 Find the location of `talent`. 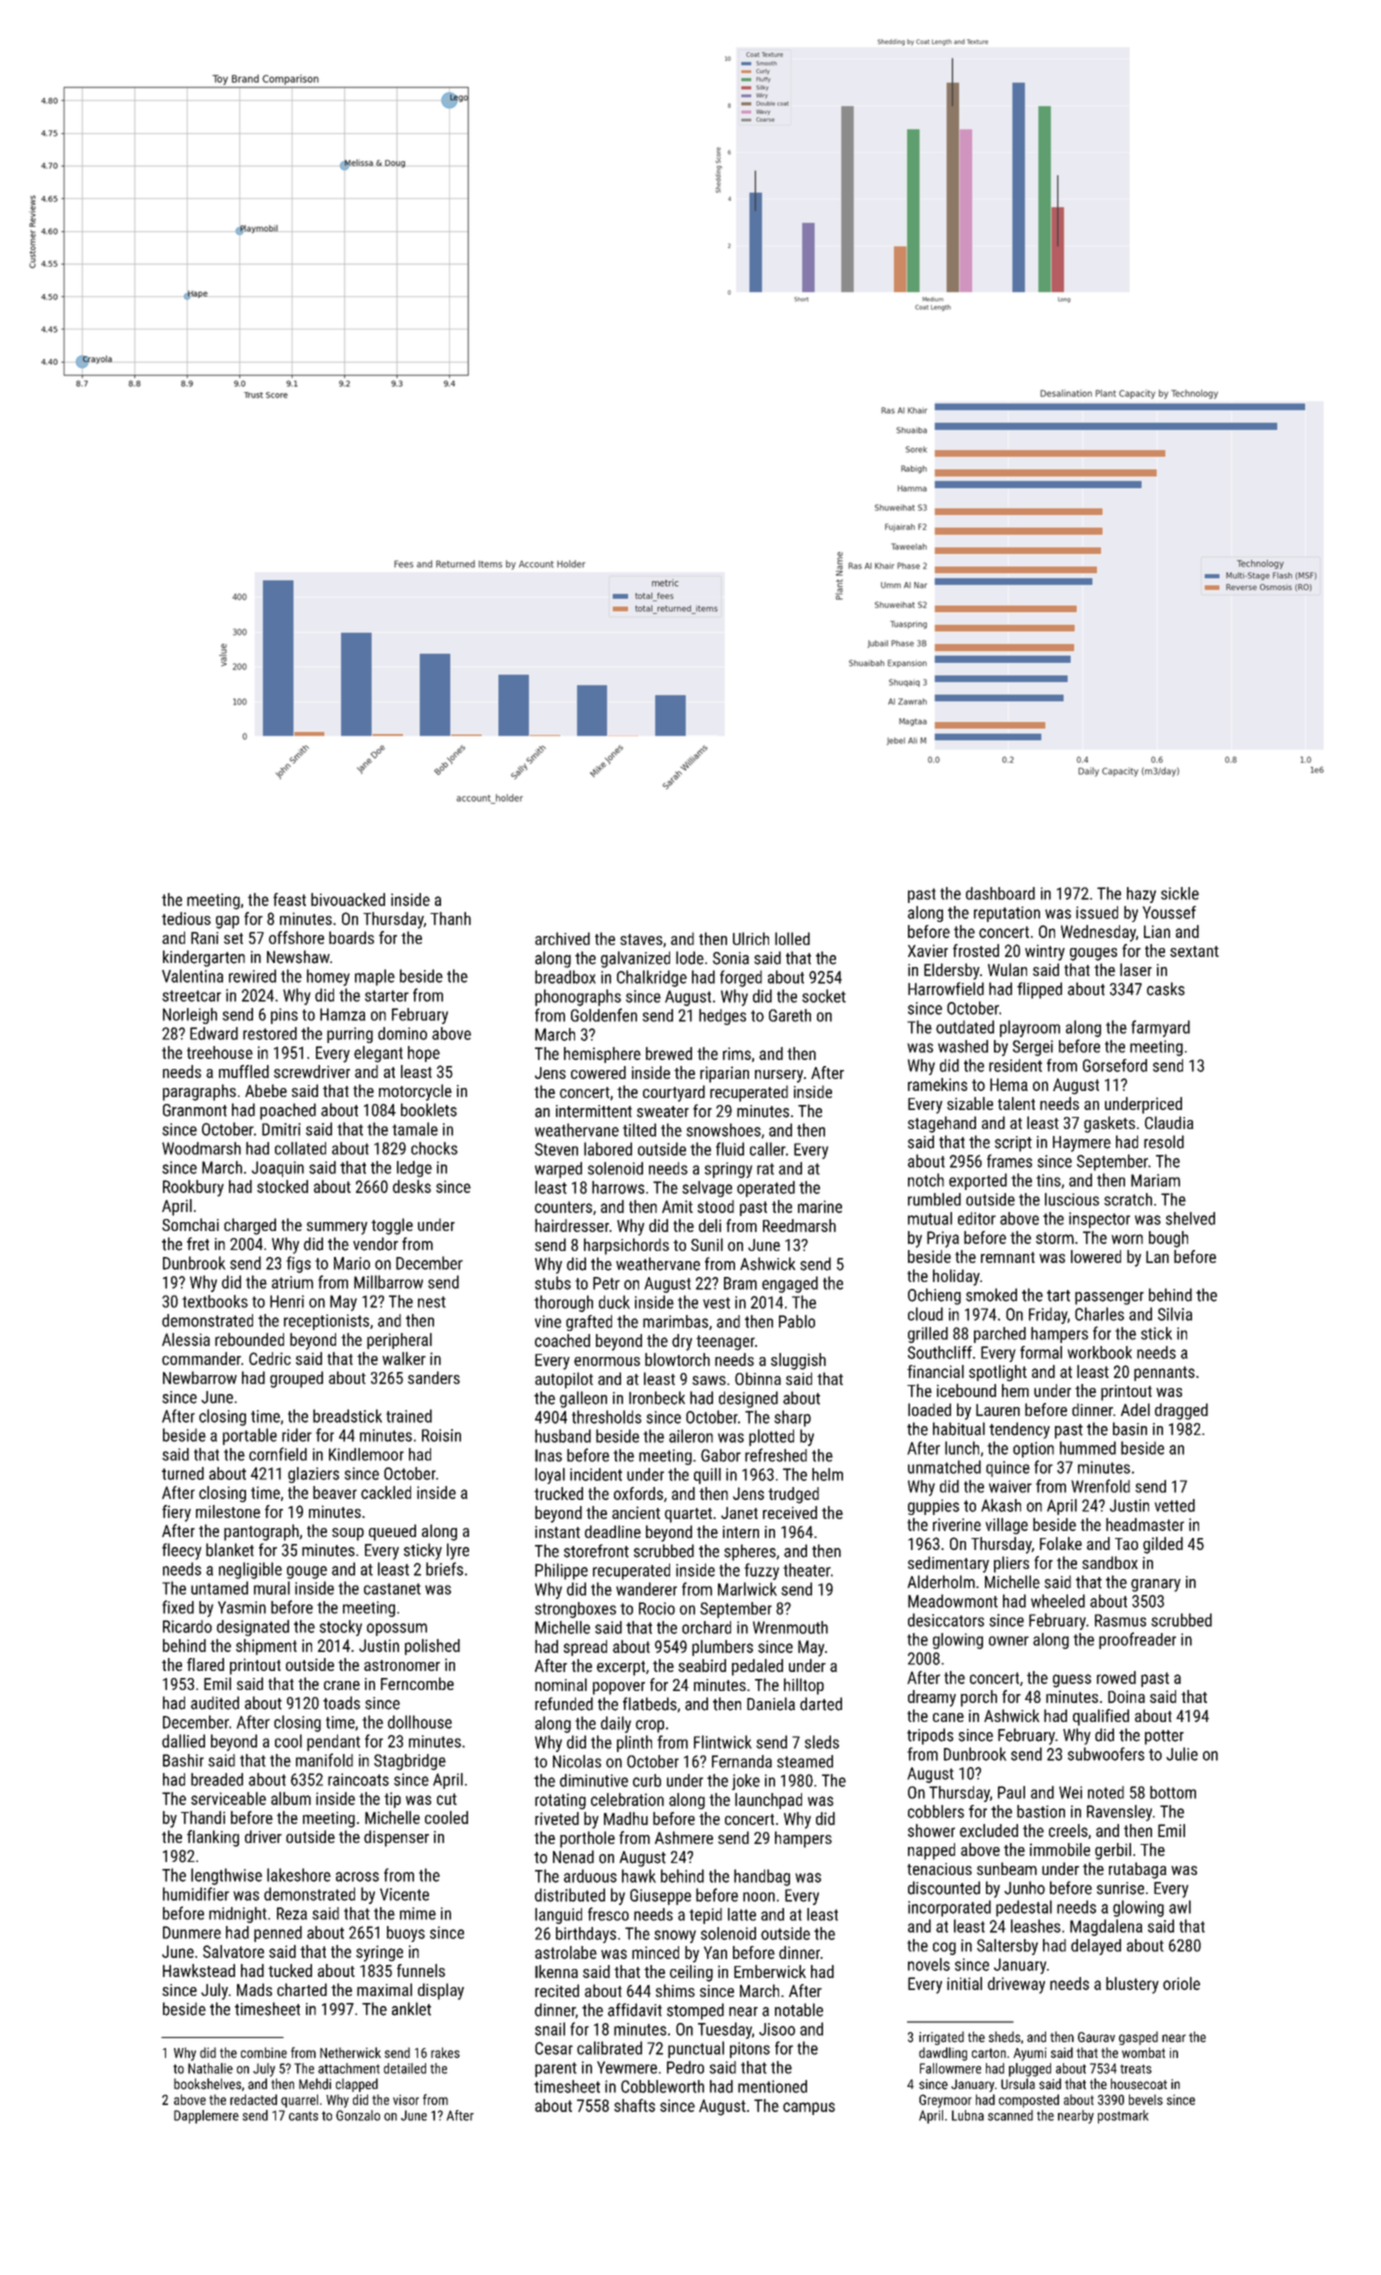

talent is located at coordinates (1016, 1103).
